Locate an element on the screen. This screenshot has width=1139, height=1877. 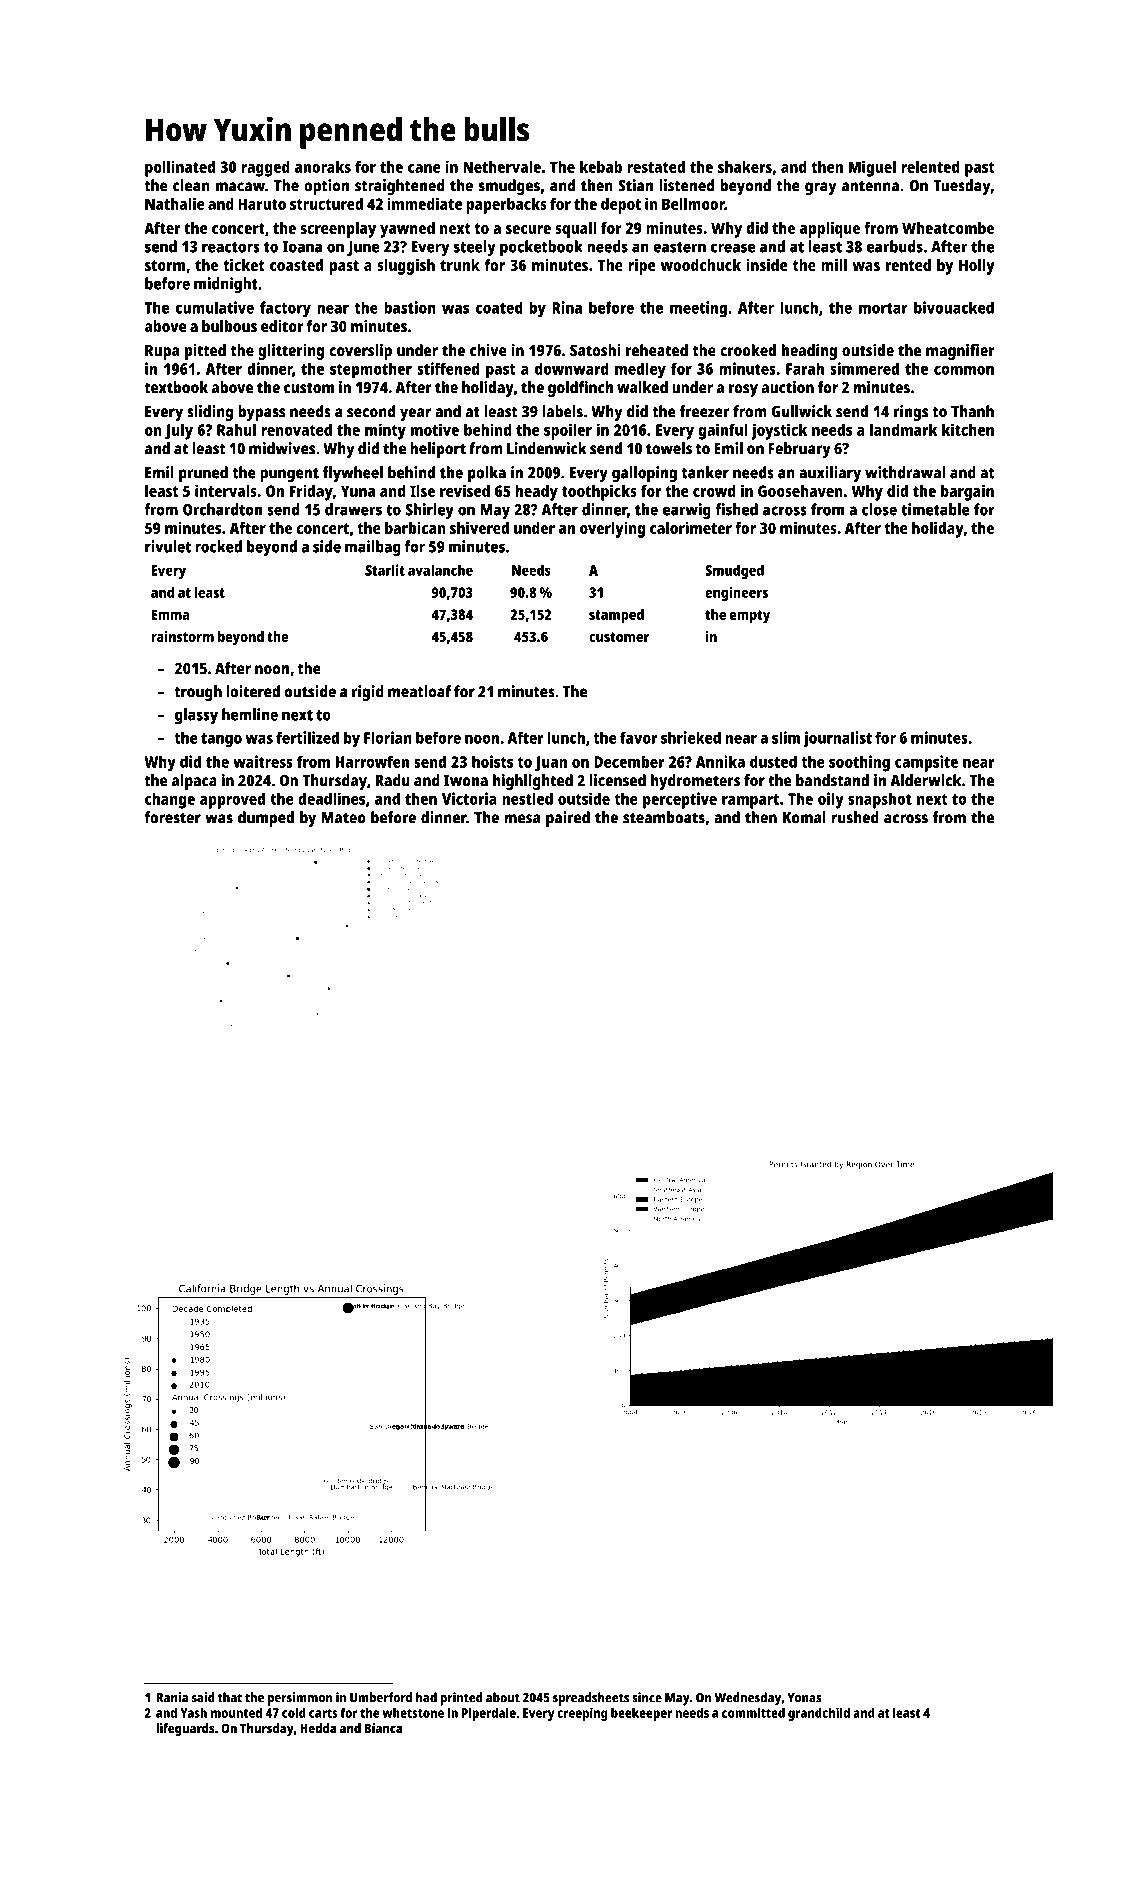
mortar is located at coordinates (883, 308).
